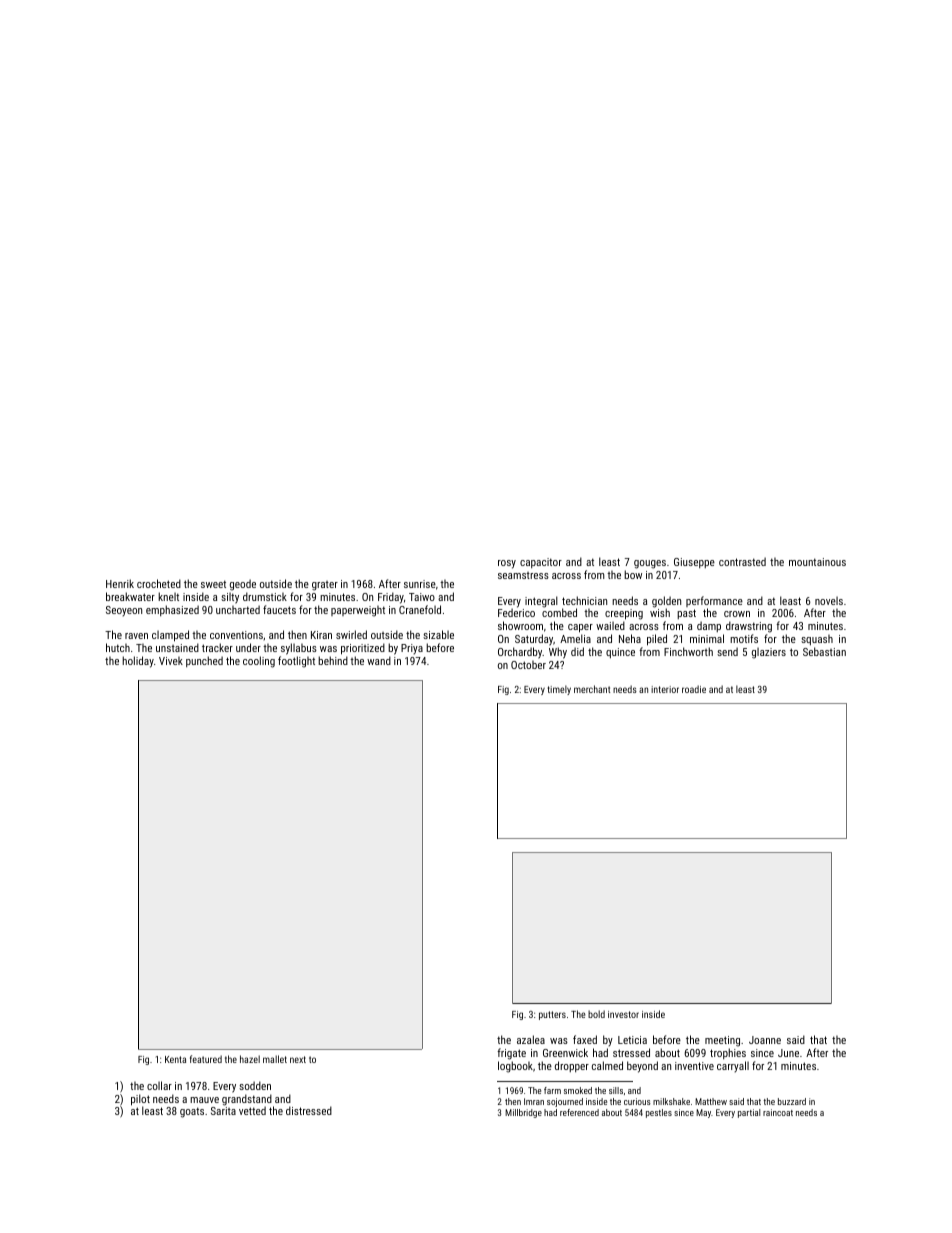  Describe the element at coordinates (523, 1113) in the screenshot. I see `Millbridge` at that location.
